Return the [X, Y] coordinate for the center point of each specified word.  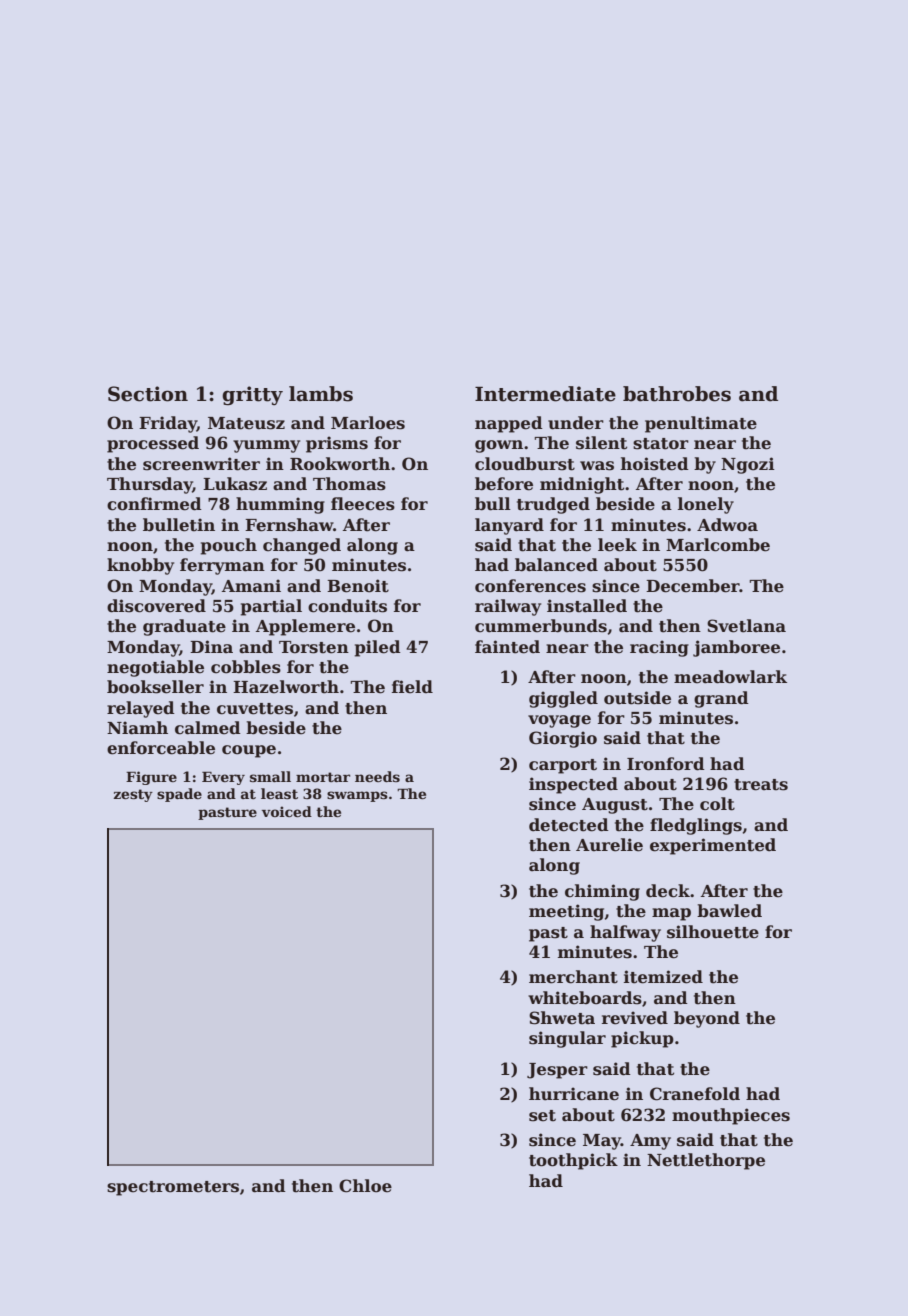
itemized [663, 977]
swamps [357, 796]
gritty [252, 395]
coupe [249, 751]
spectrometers [173, 1188]
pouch [229, 546]
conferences [530, 586]
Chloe [365, 1186]
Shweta [562, 1018]
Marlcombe [718, 545]
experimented [713, 846]
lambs [321, 394]
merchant [573, 977]
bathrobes [677, 394]
